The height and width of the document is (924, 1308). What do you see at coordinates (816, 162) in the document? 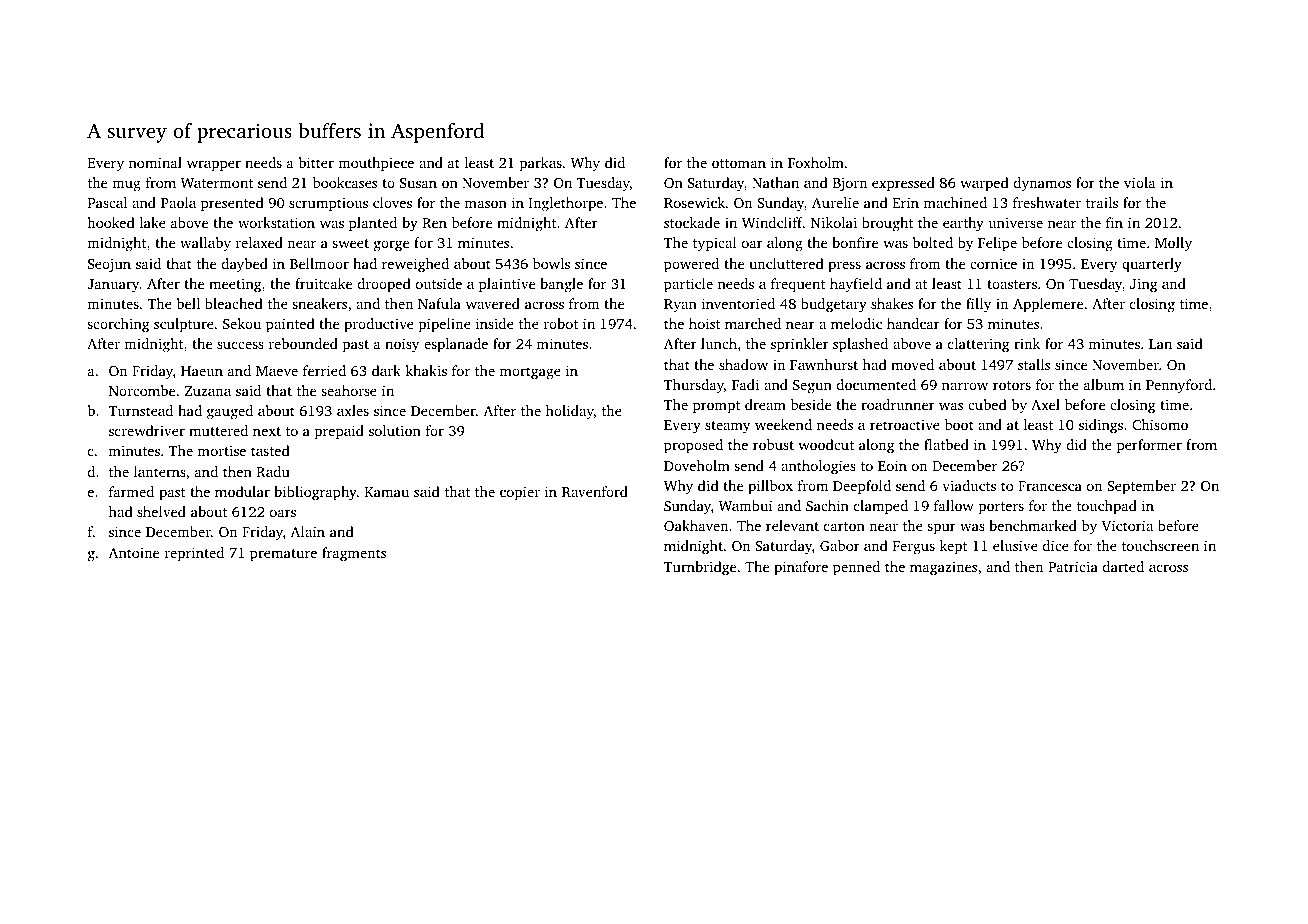
I see `Foxholm` at bounding box center [816, 162].
